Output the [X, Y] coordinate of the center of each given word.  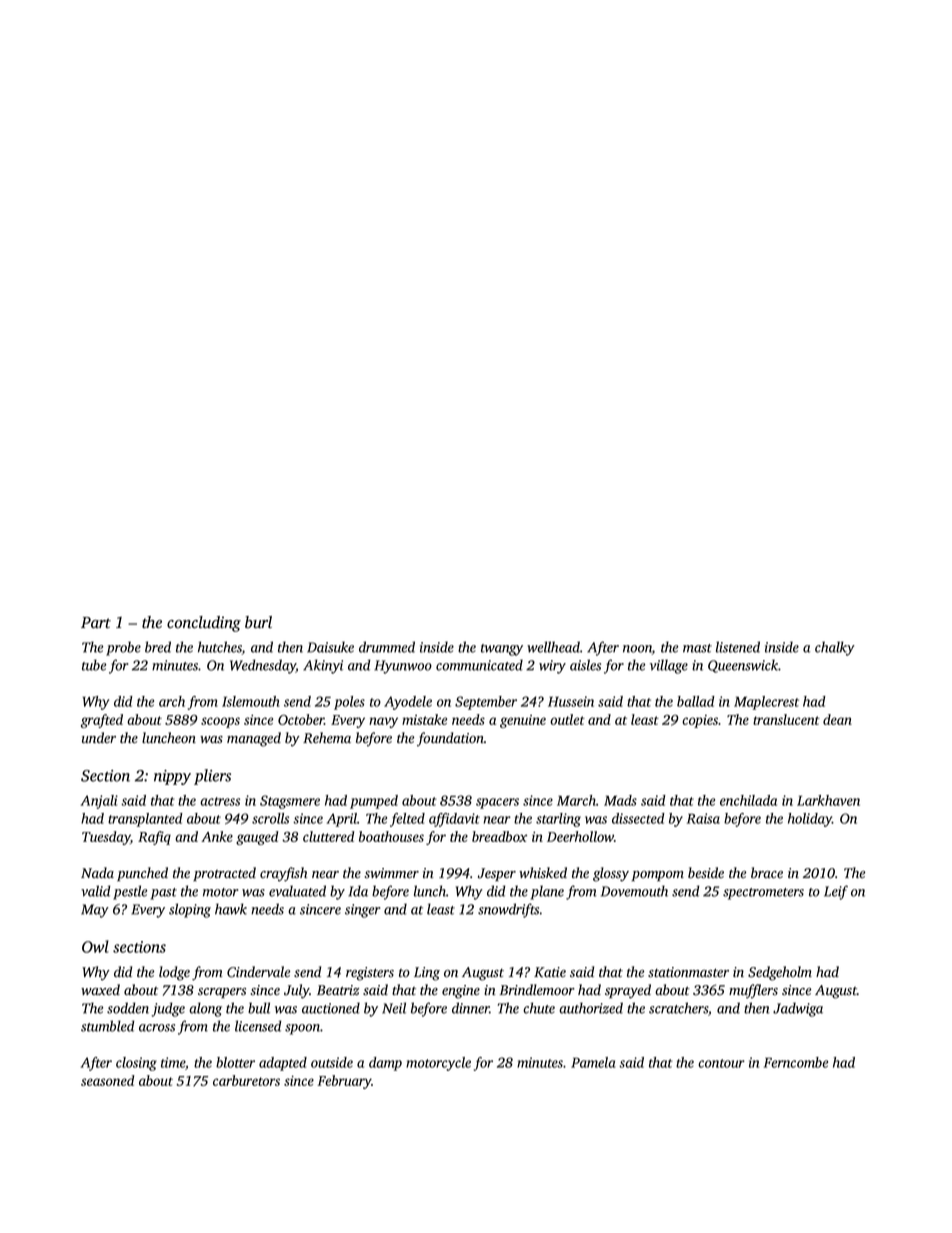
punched [142, 874]
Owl [95, 946]
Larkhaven [828, 800]
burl [258, 622]
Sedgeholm [780, 973]
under [99, 737]
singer [362, 911]
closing [136, 1064]
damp [385, 1064]
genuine [523, 721]
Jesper [497, 874]
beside [706, 873]
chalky [835, 648]
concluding [204, 624]
